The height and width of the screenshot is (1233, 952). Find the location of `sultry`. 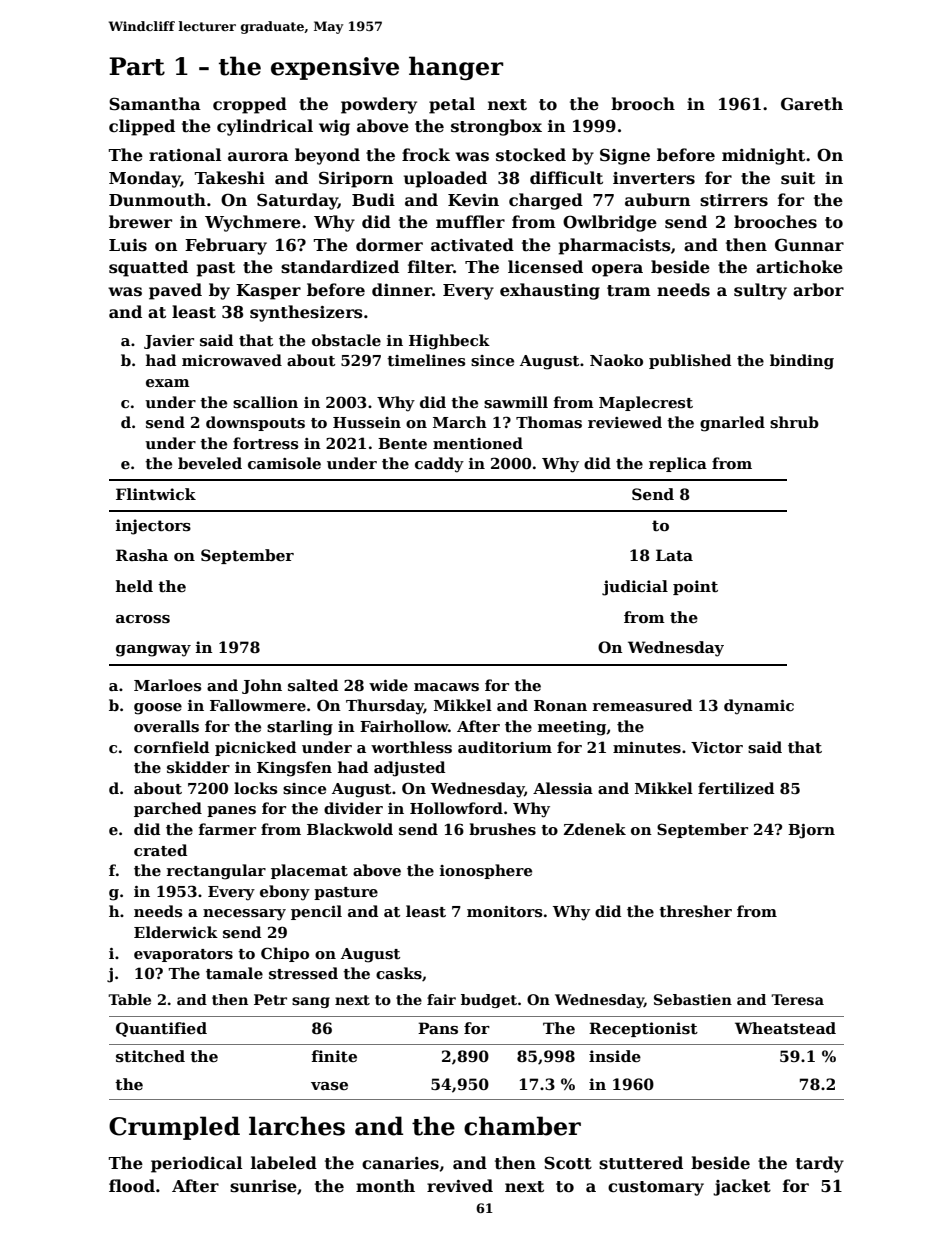

sultry is located at coordinates (760, 291).
